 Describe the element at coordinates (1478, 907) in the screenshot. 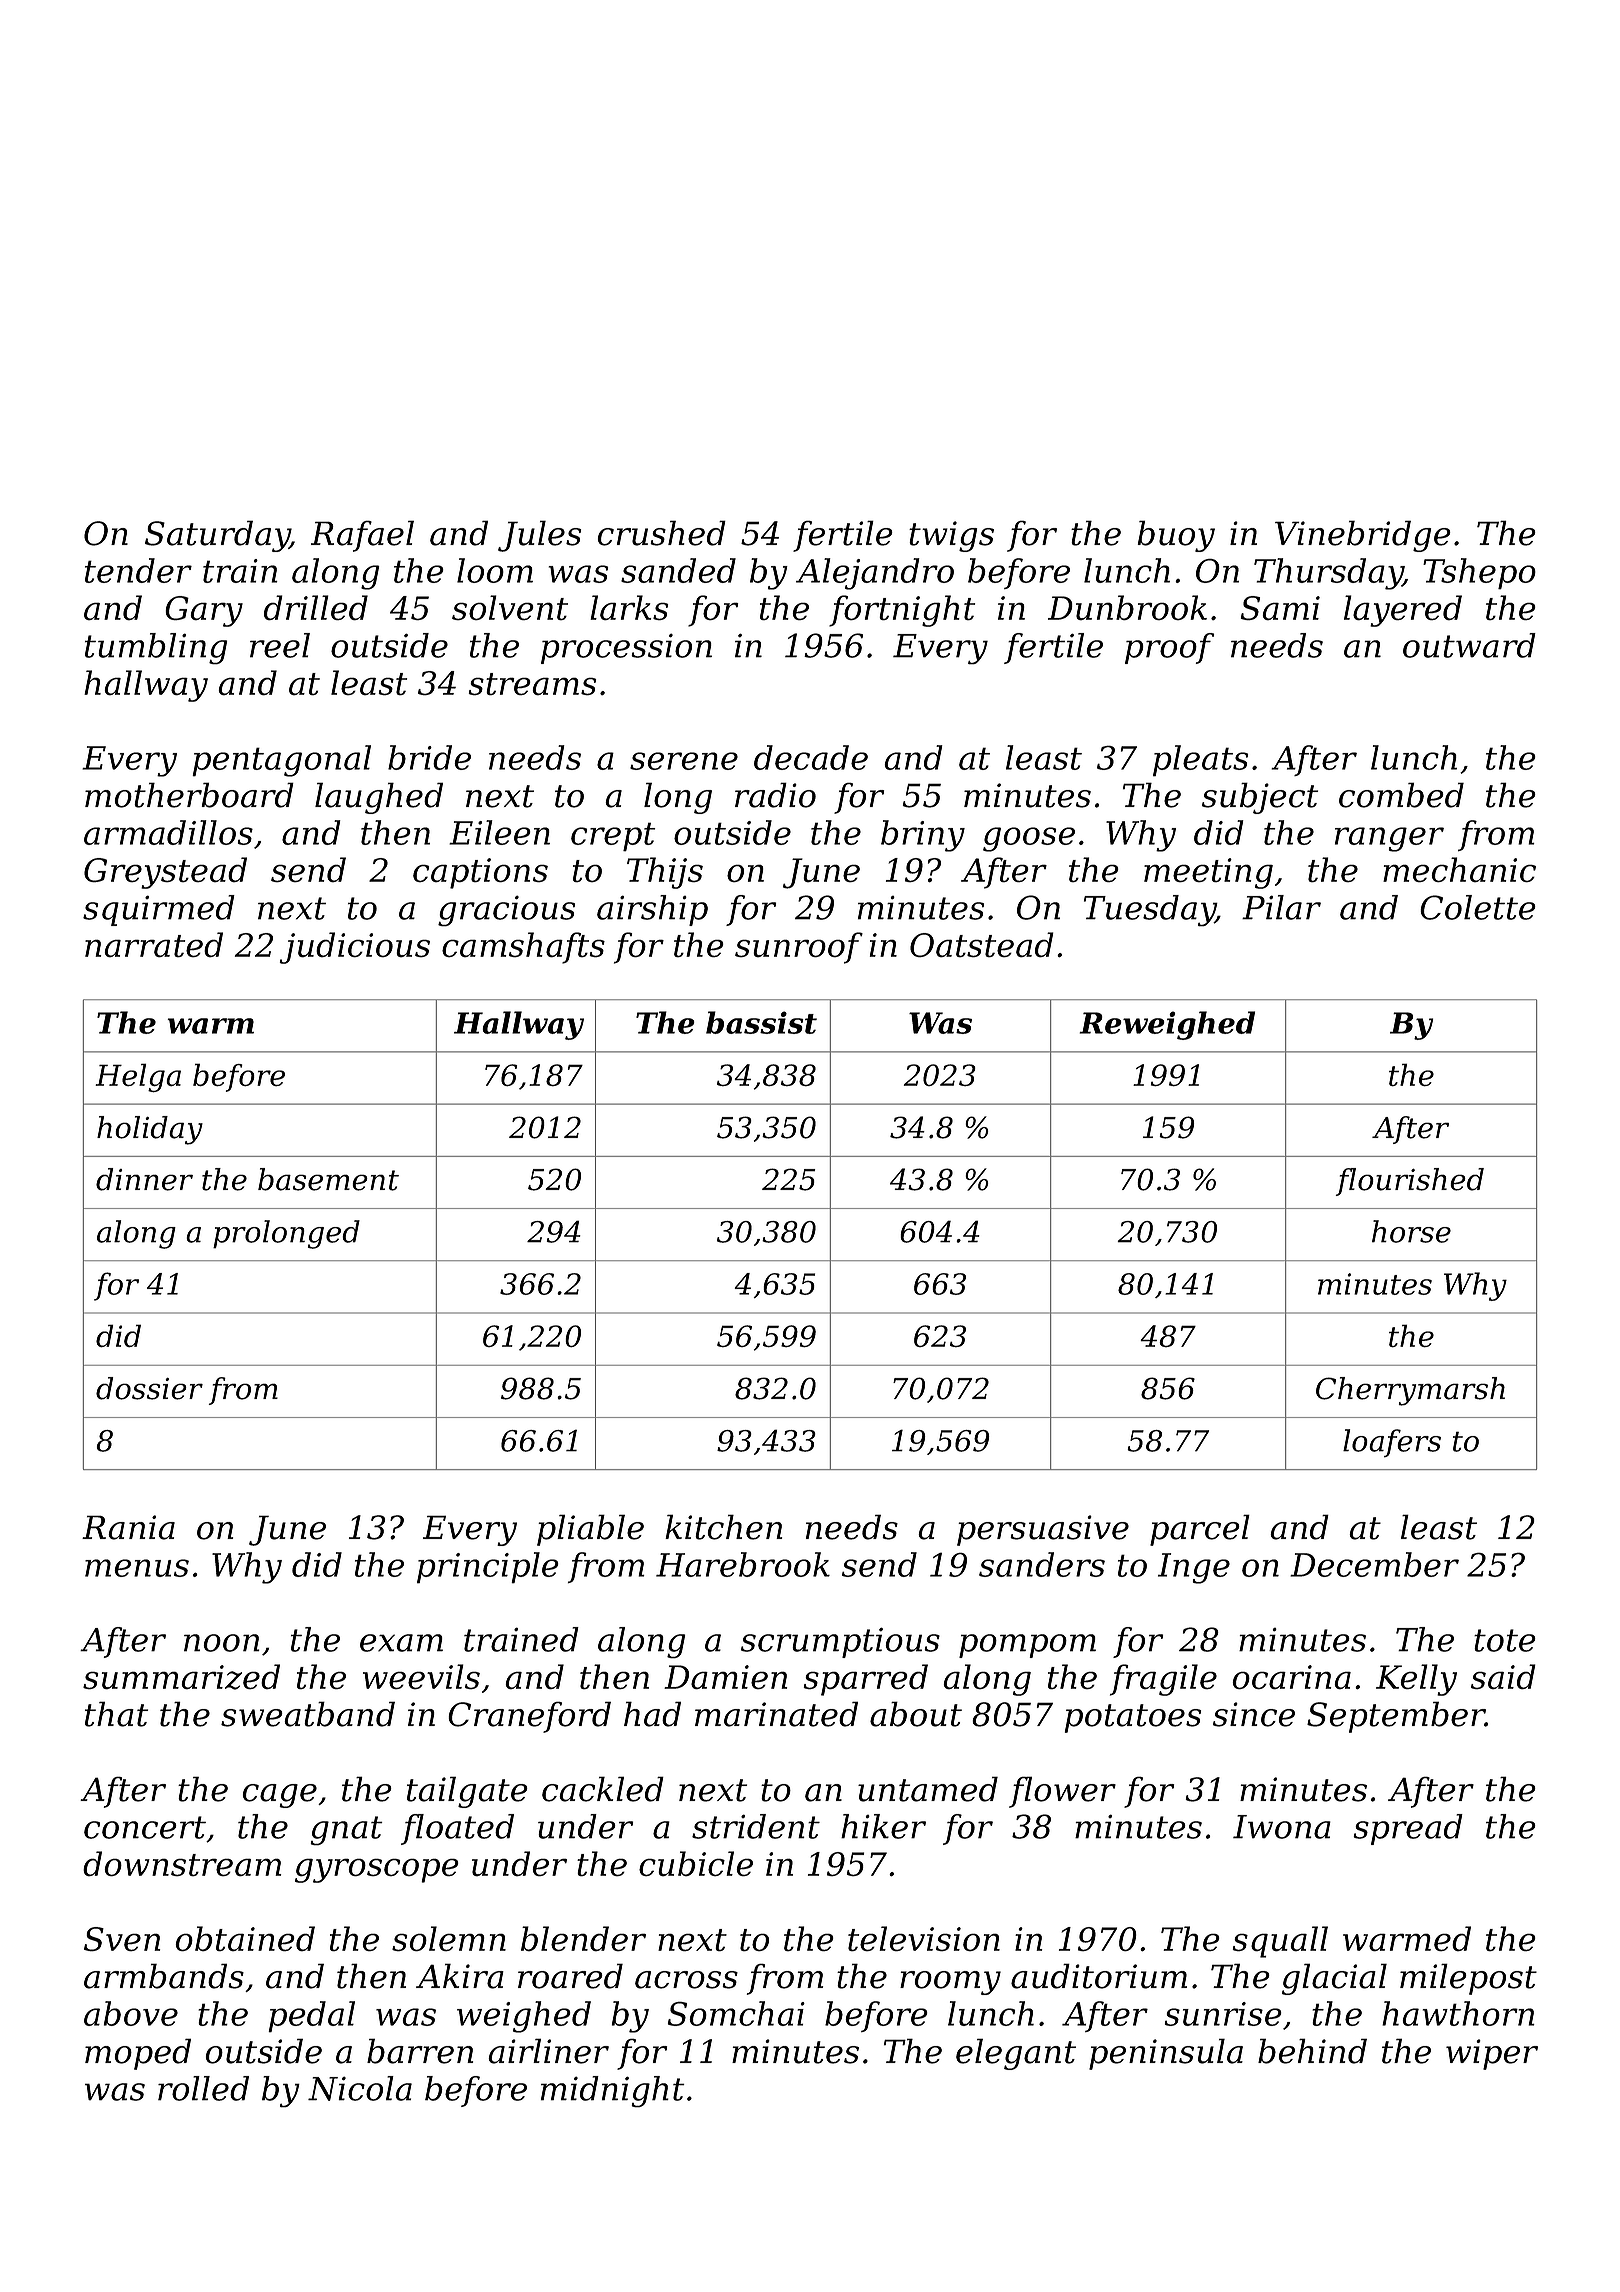

I see `Colette` at that location.
